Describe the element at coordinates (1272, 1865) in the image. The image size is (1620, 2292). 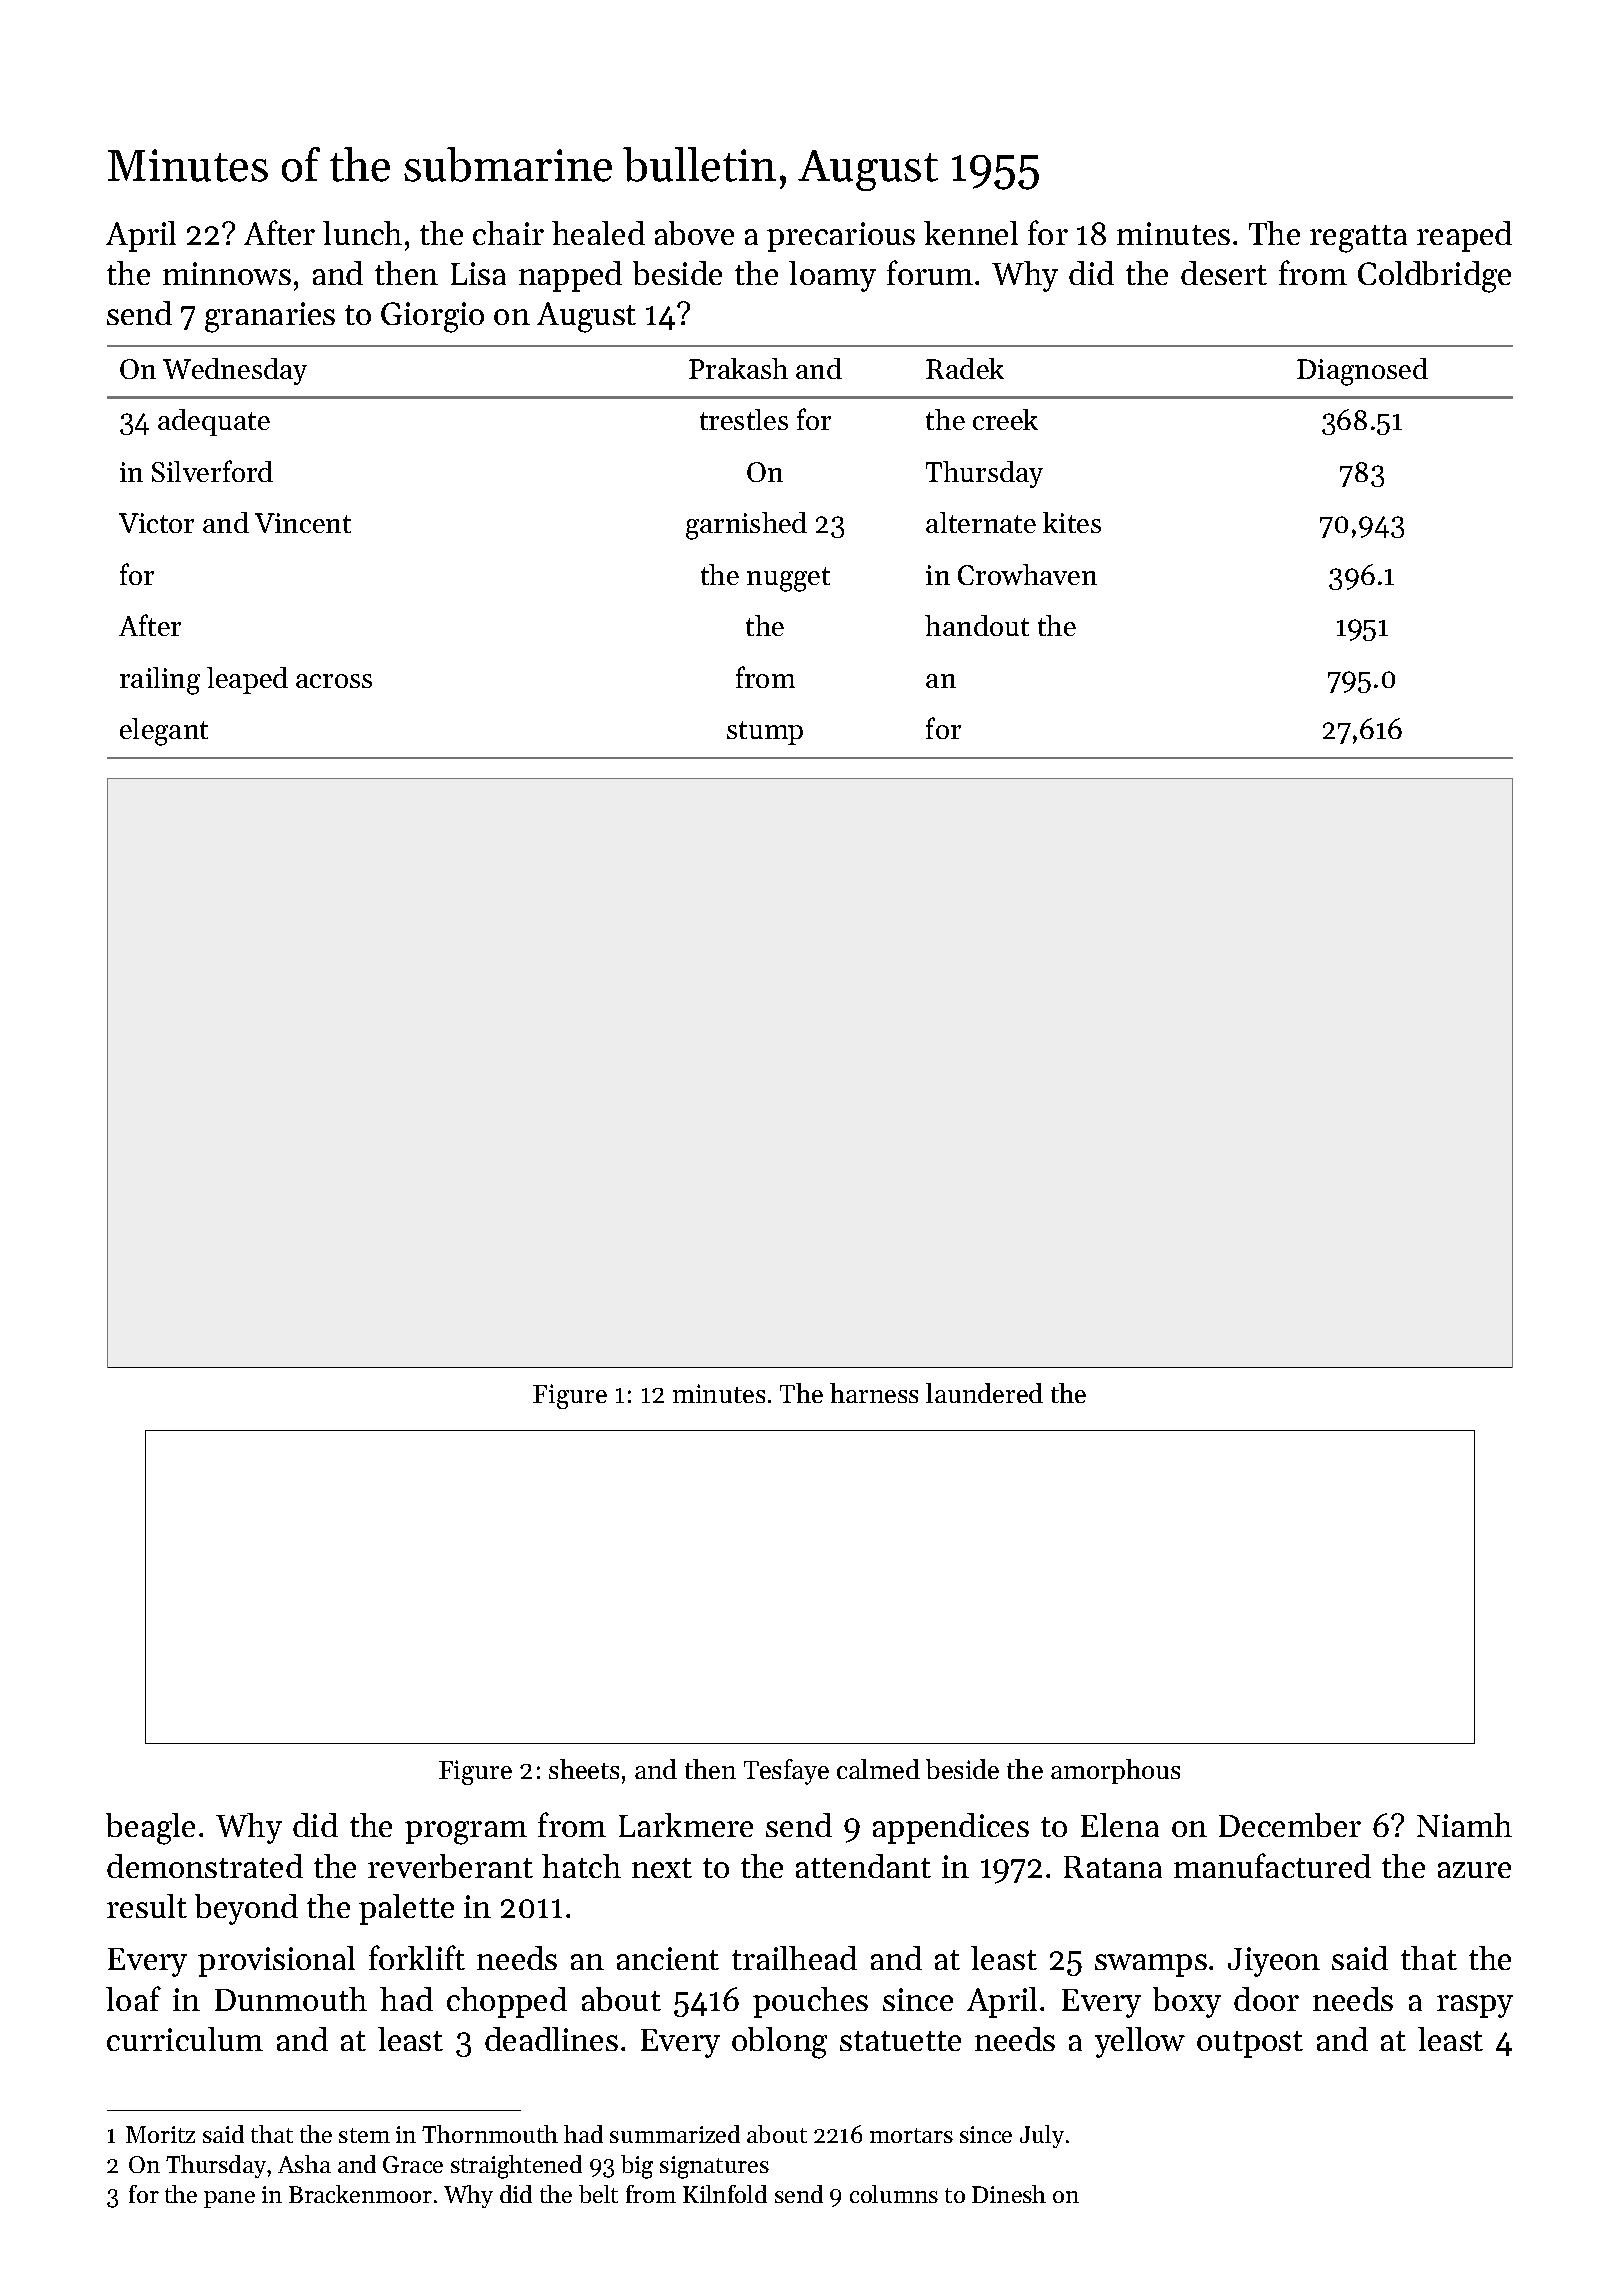
I see `manufactured` at that location.
